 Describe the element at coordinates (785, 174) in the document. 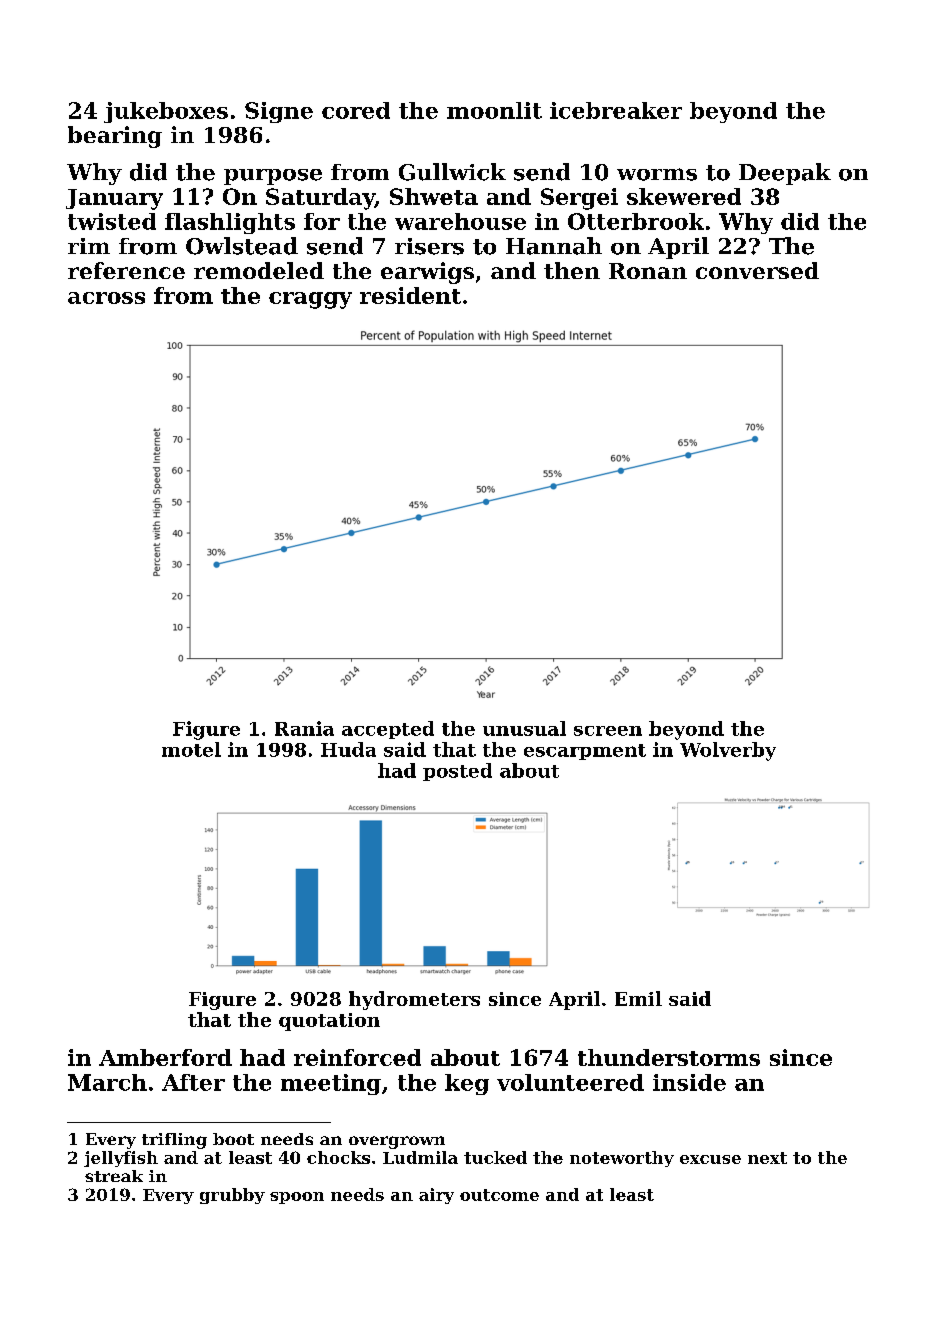

I see `Deepak` at that location.
